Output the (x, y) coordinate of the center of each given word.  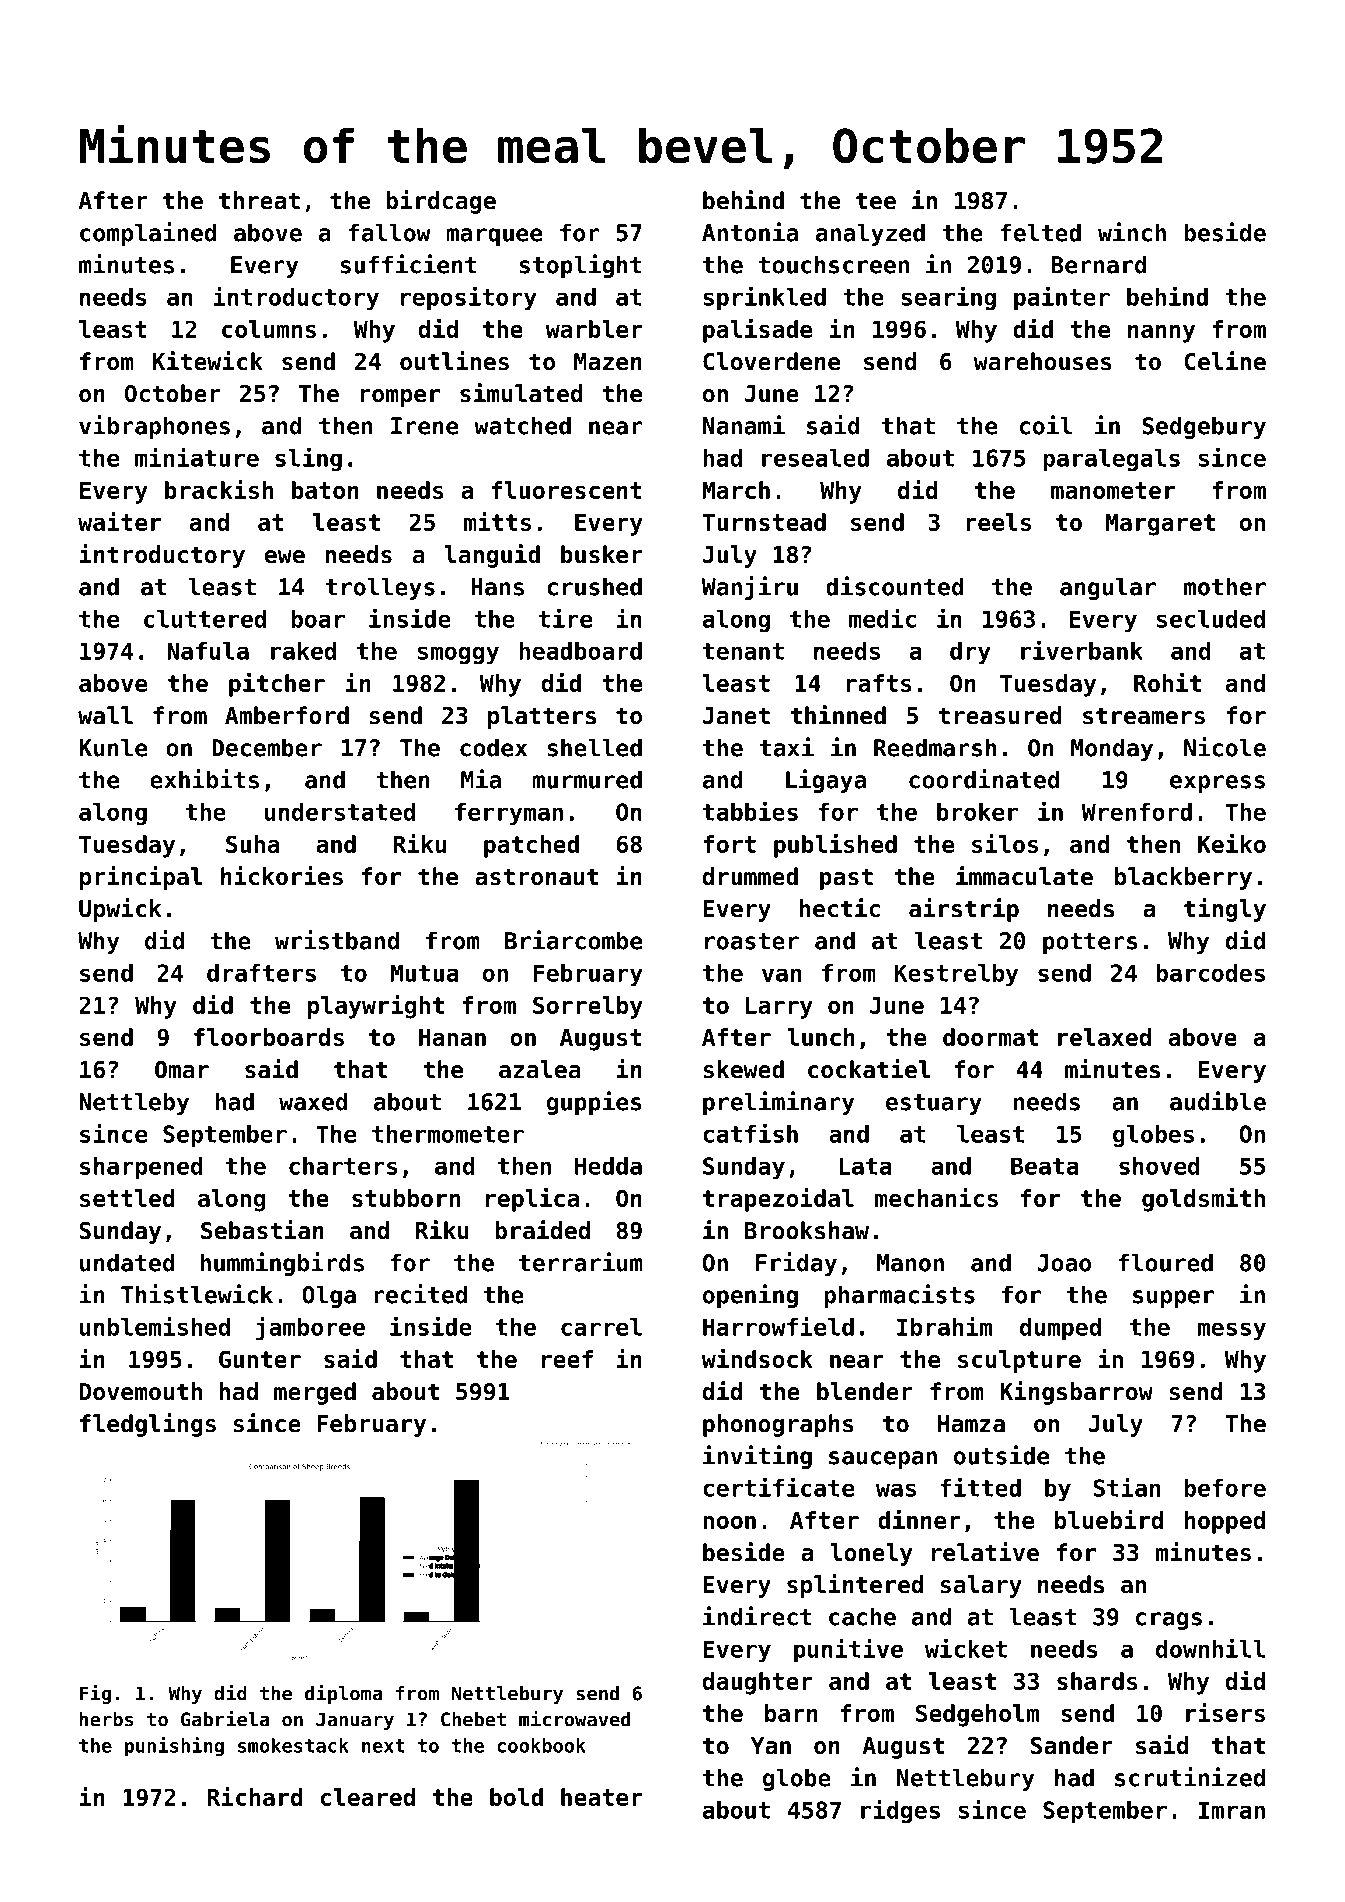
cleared (368, 1797)
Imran (1232, 1810)
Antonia (750, 232)
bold (516, 1797)
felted (1040, 232)
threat (259, 200)
